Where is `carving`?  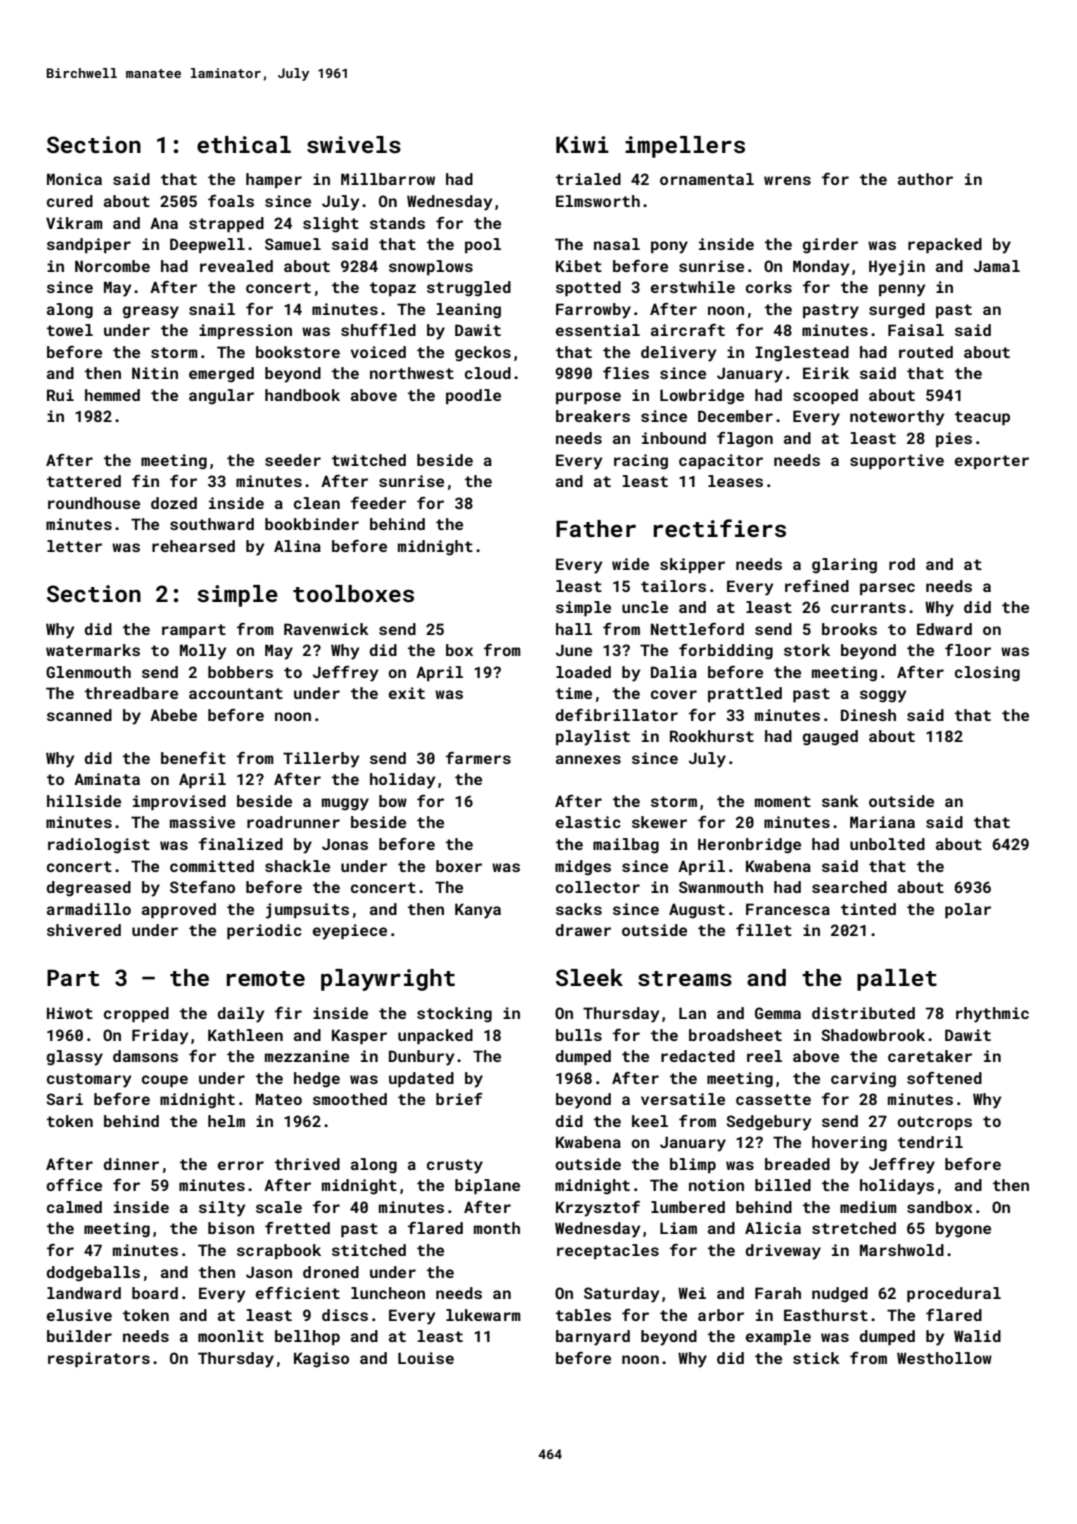 carving is located at coordinates (863, 1080).
